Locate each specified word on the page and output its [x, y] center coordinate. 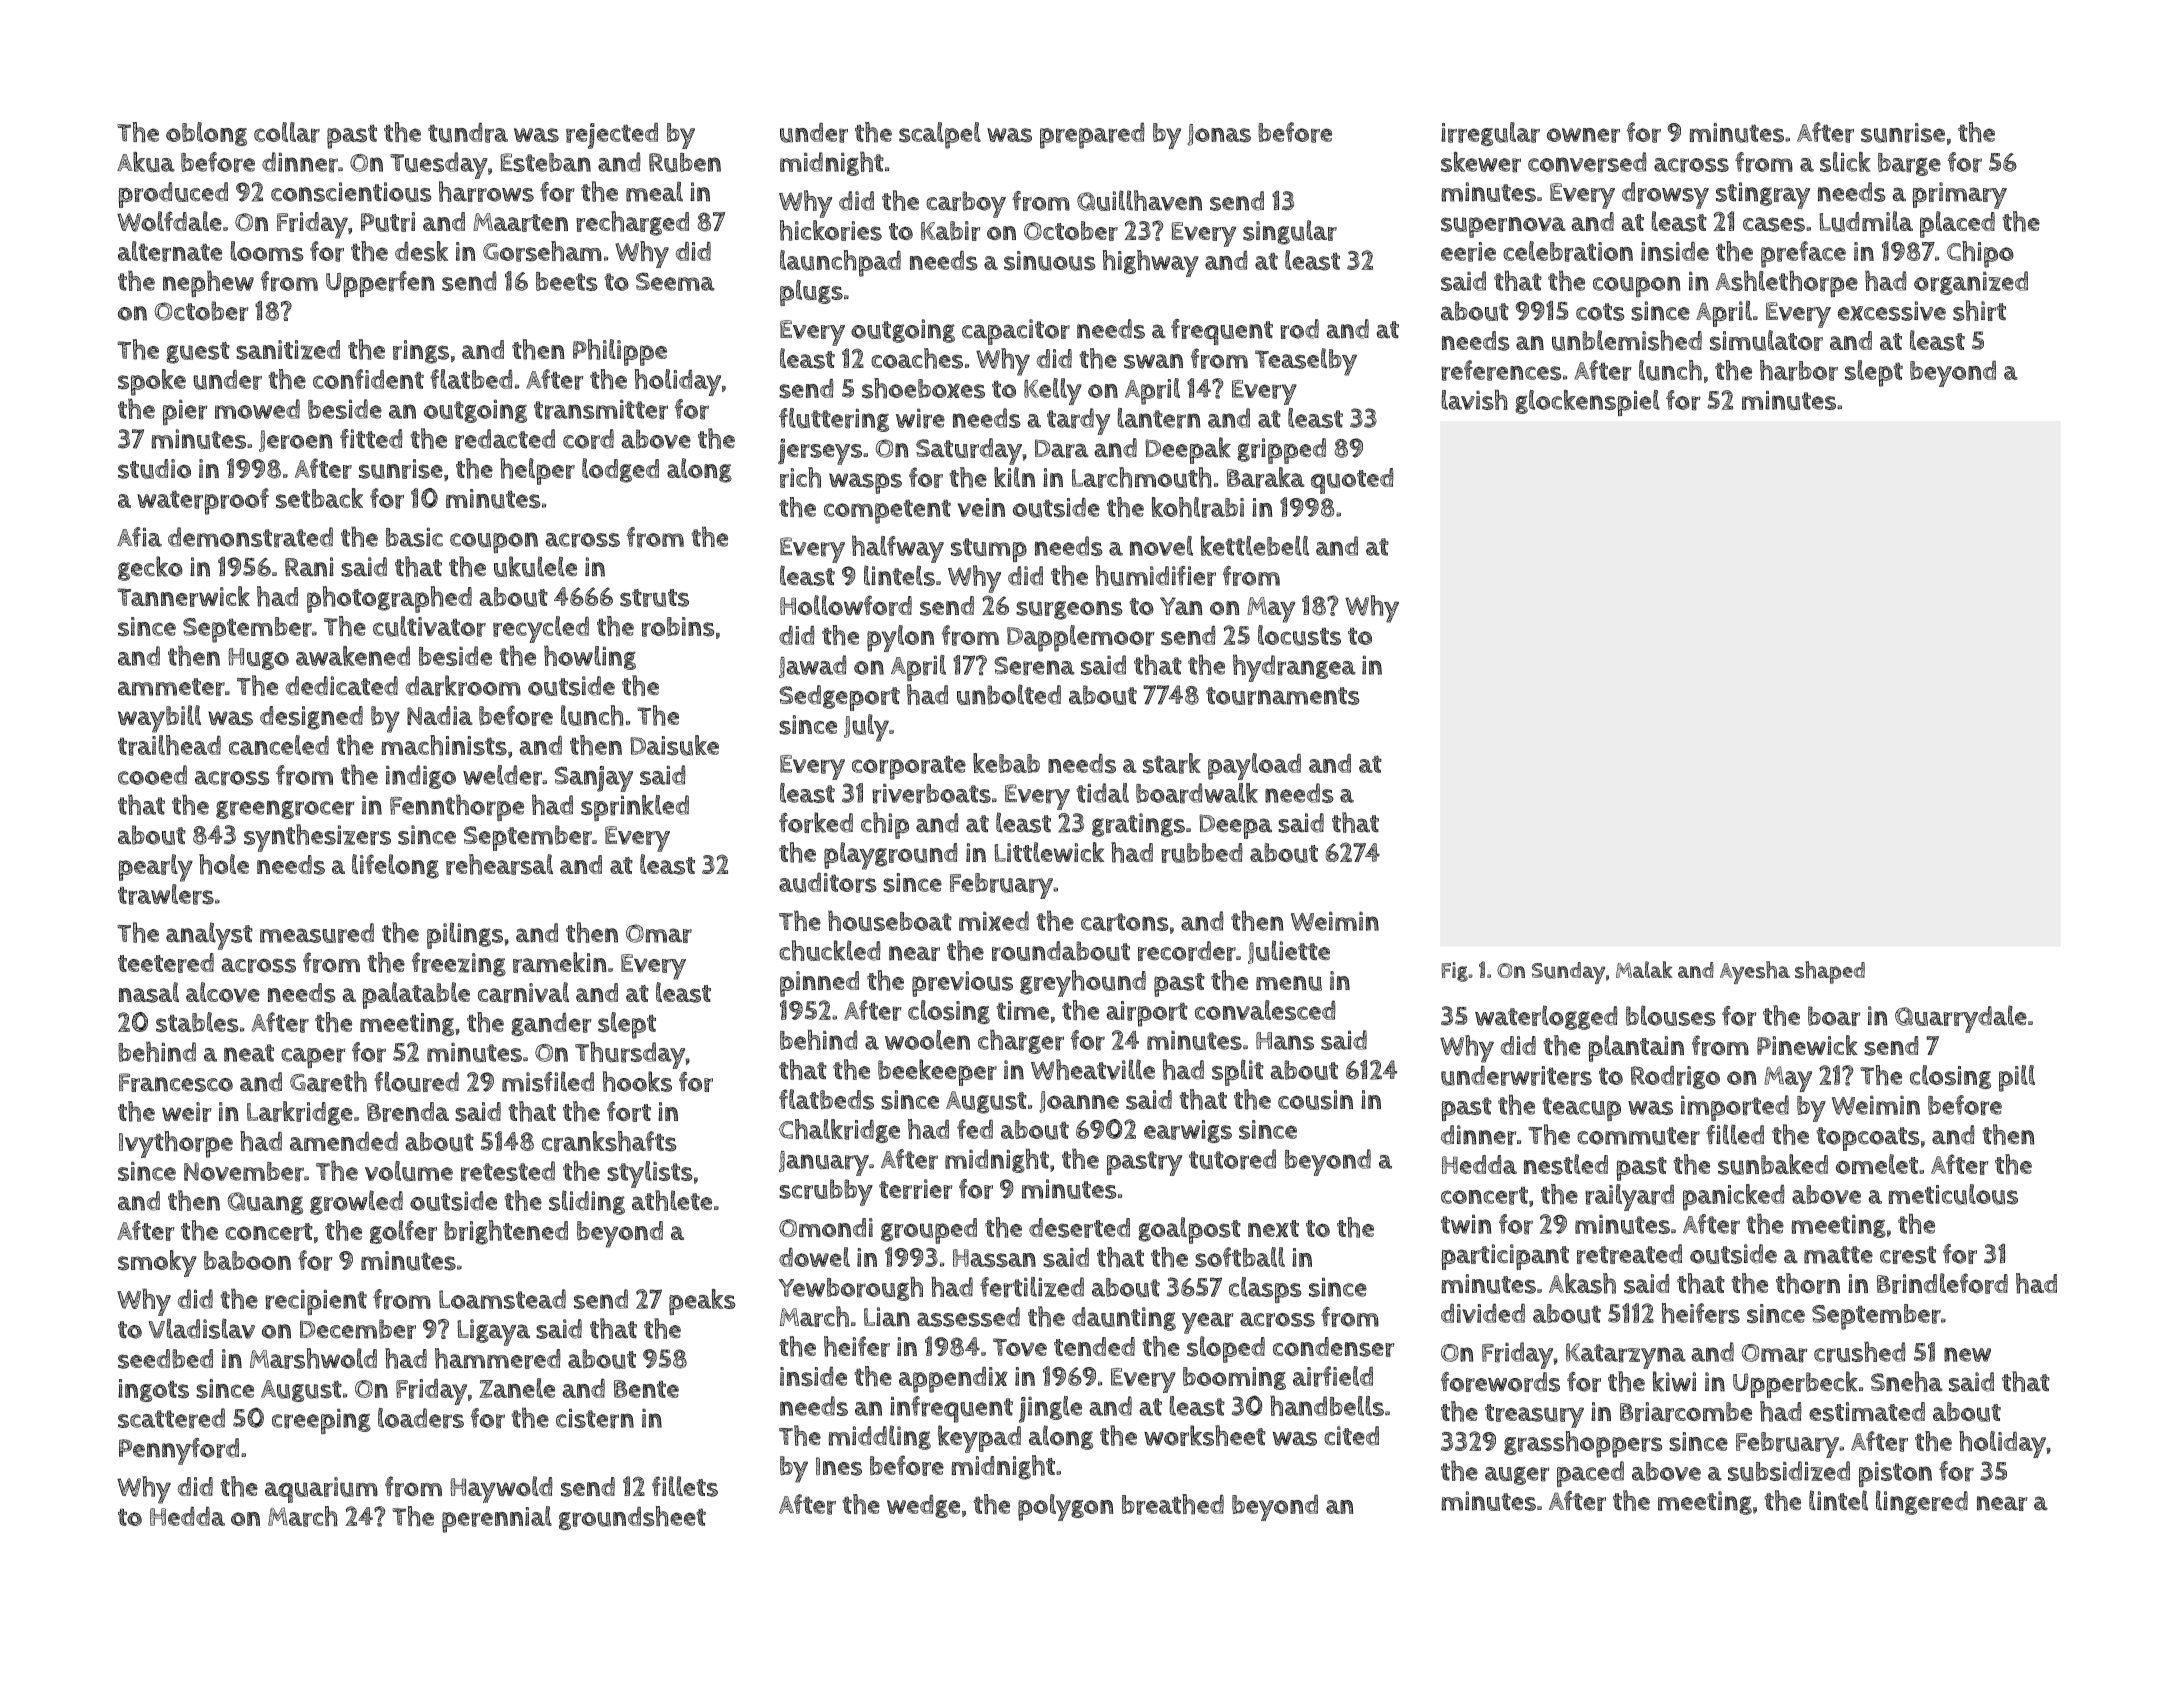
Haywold [501, 1489]
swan [1153, 361]
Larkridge [300, 1113]
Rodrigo [1675, 1077]
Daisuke [674, 745]
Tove [1020, 1347]
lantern [1159, 418]
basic [414, 537]
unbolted [1009, 694]
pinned [819, 984]
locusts [1299, 635]
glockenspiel [1587, 403]
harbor [1799, 370]
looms [267, 251]
